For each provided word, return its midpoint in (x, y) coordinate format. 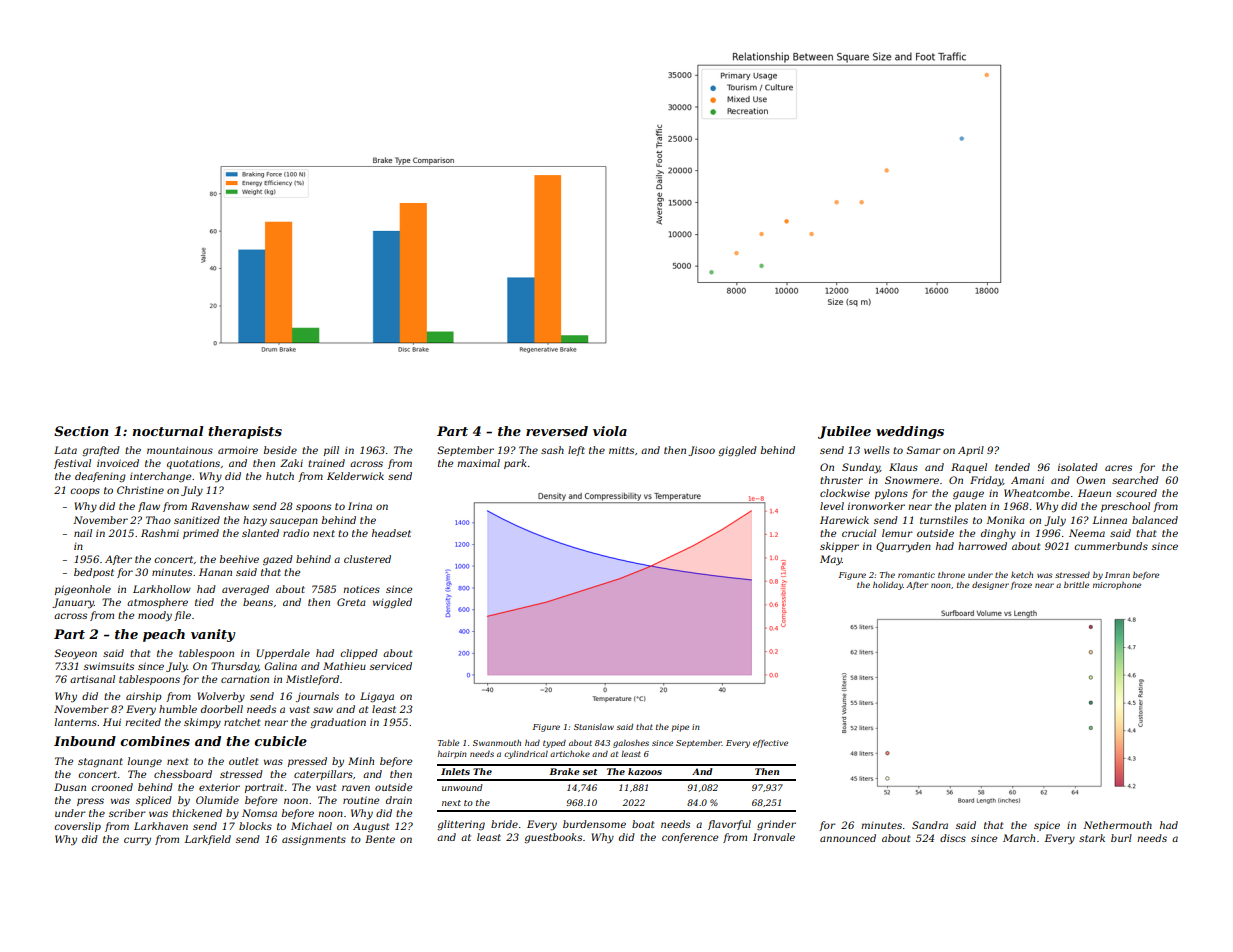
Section (81, 431)
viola (610, 431)
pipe (680, 728)
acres (1118, 468)
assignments (314, 840)
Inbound (85, 741)
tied (204, 602)
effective (770, 744)
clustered (367, 559)
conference (690, 838)
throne (951, 575)
